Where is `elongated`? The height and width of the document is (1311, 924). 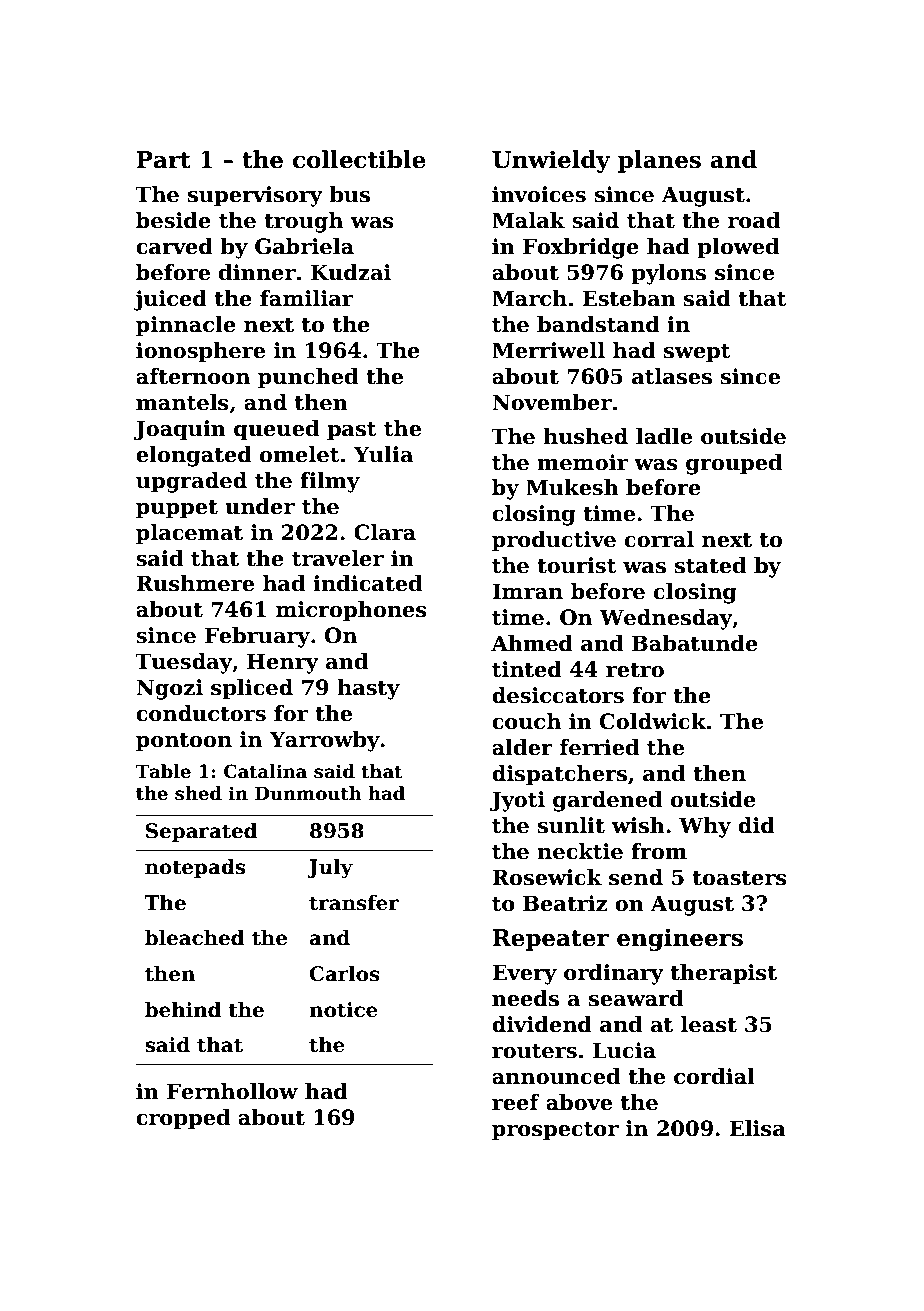
elongated is located at coordinates (194, 456).
